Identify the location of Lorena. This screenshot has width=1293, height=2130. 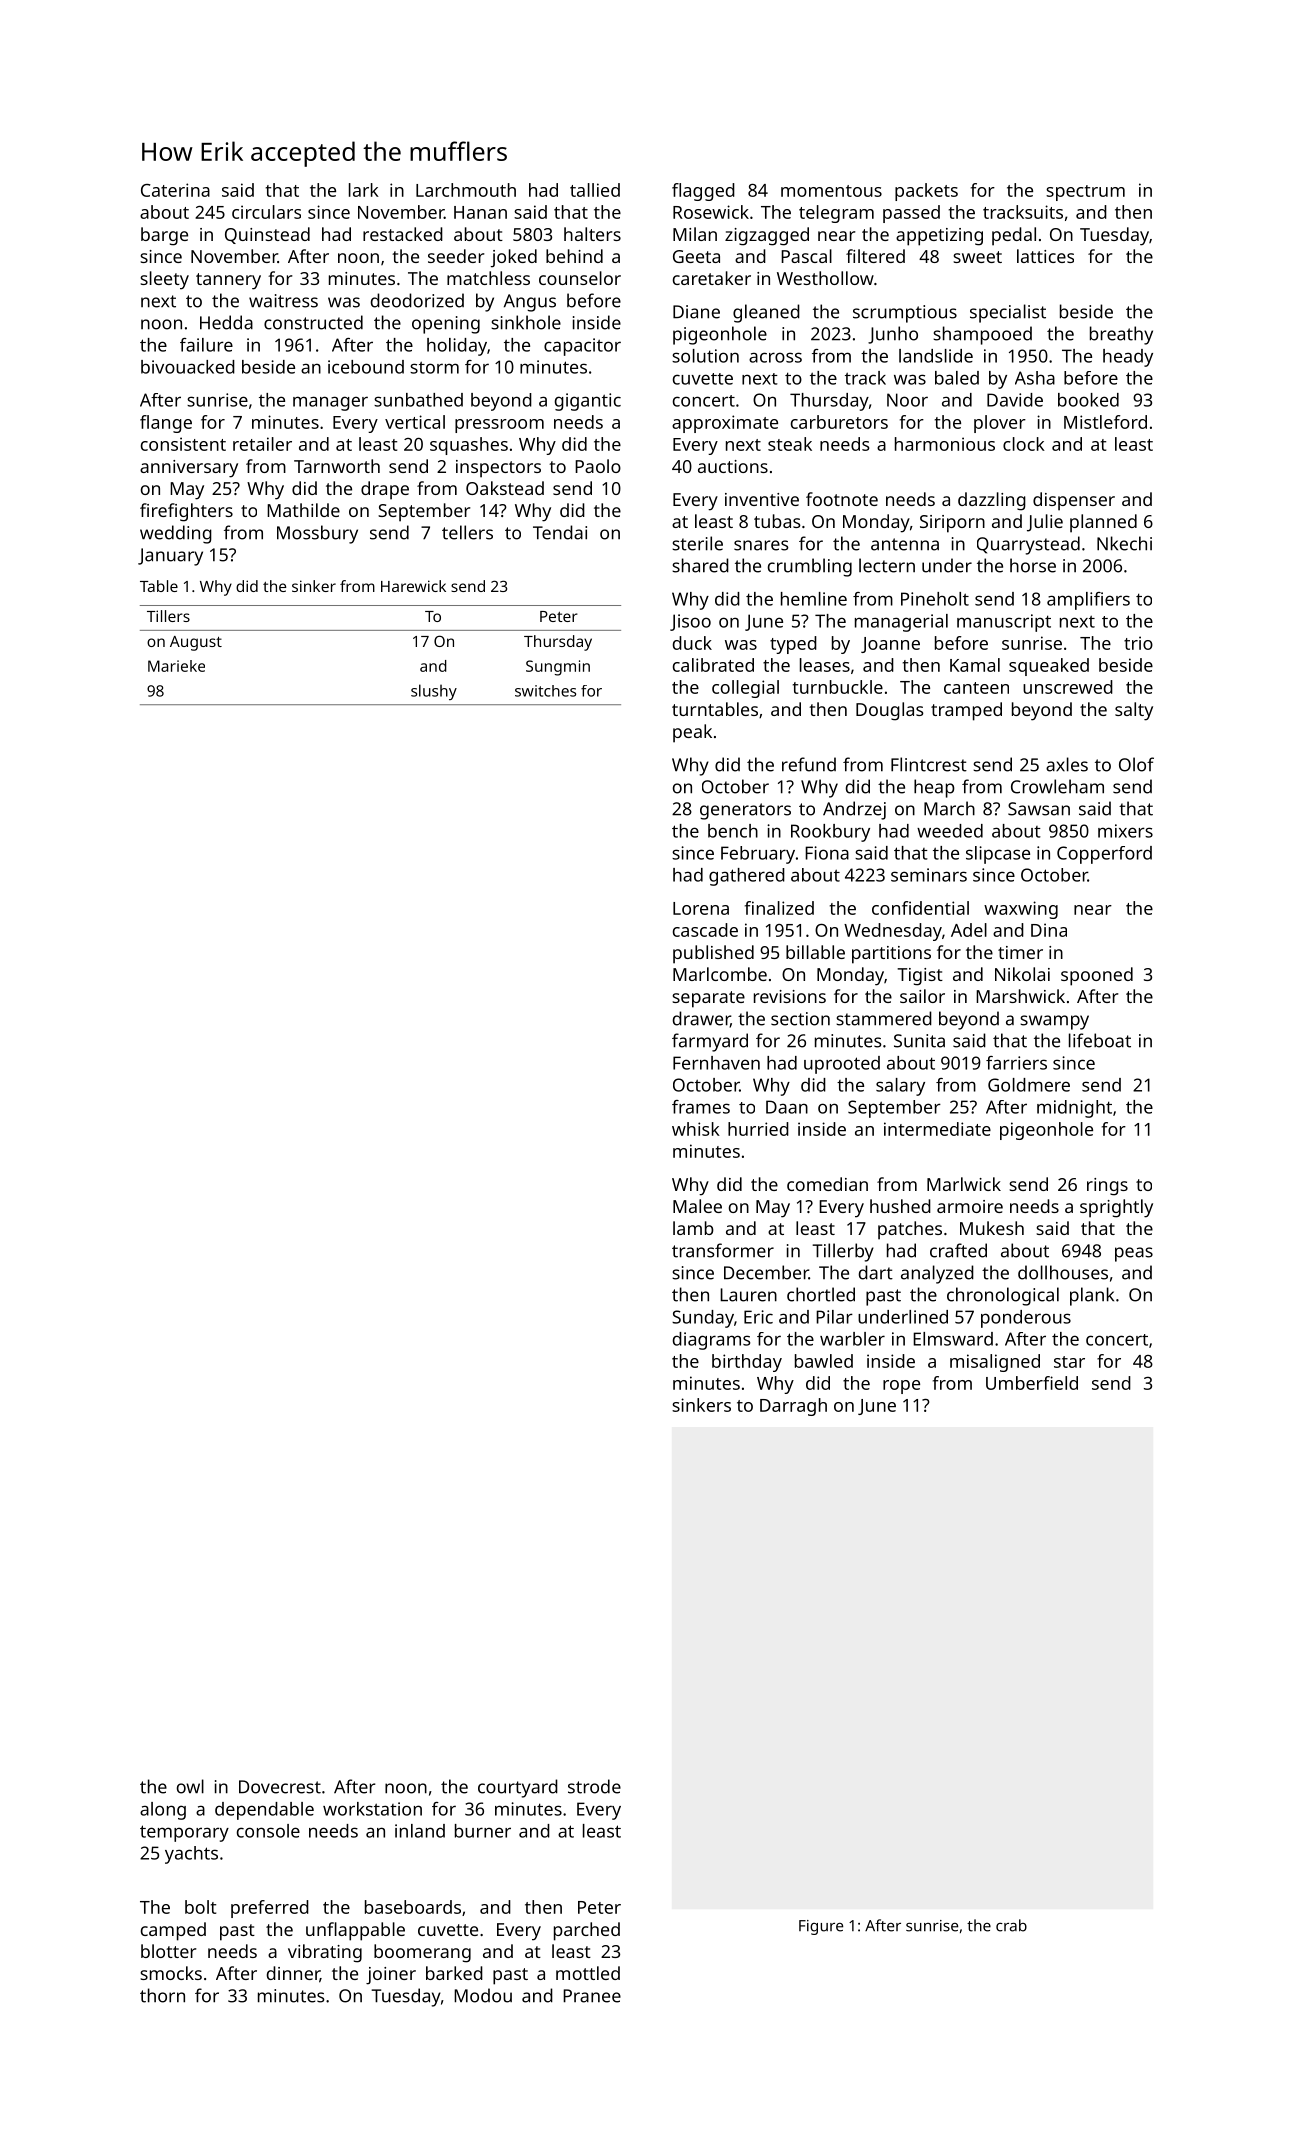
(701, 908).
